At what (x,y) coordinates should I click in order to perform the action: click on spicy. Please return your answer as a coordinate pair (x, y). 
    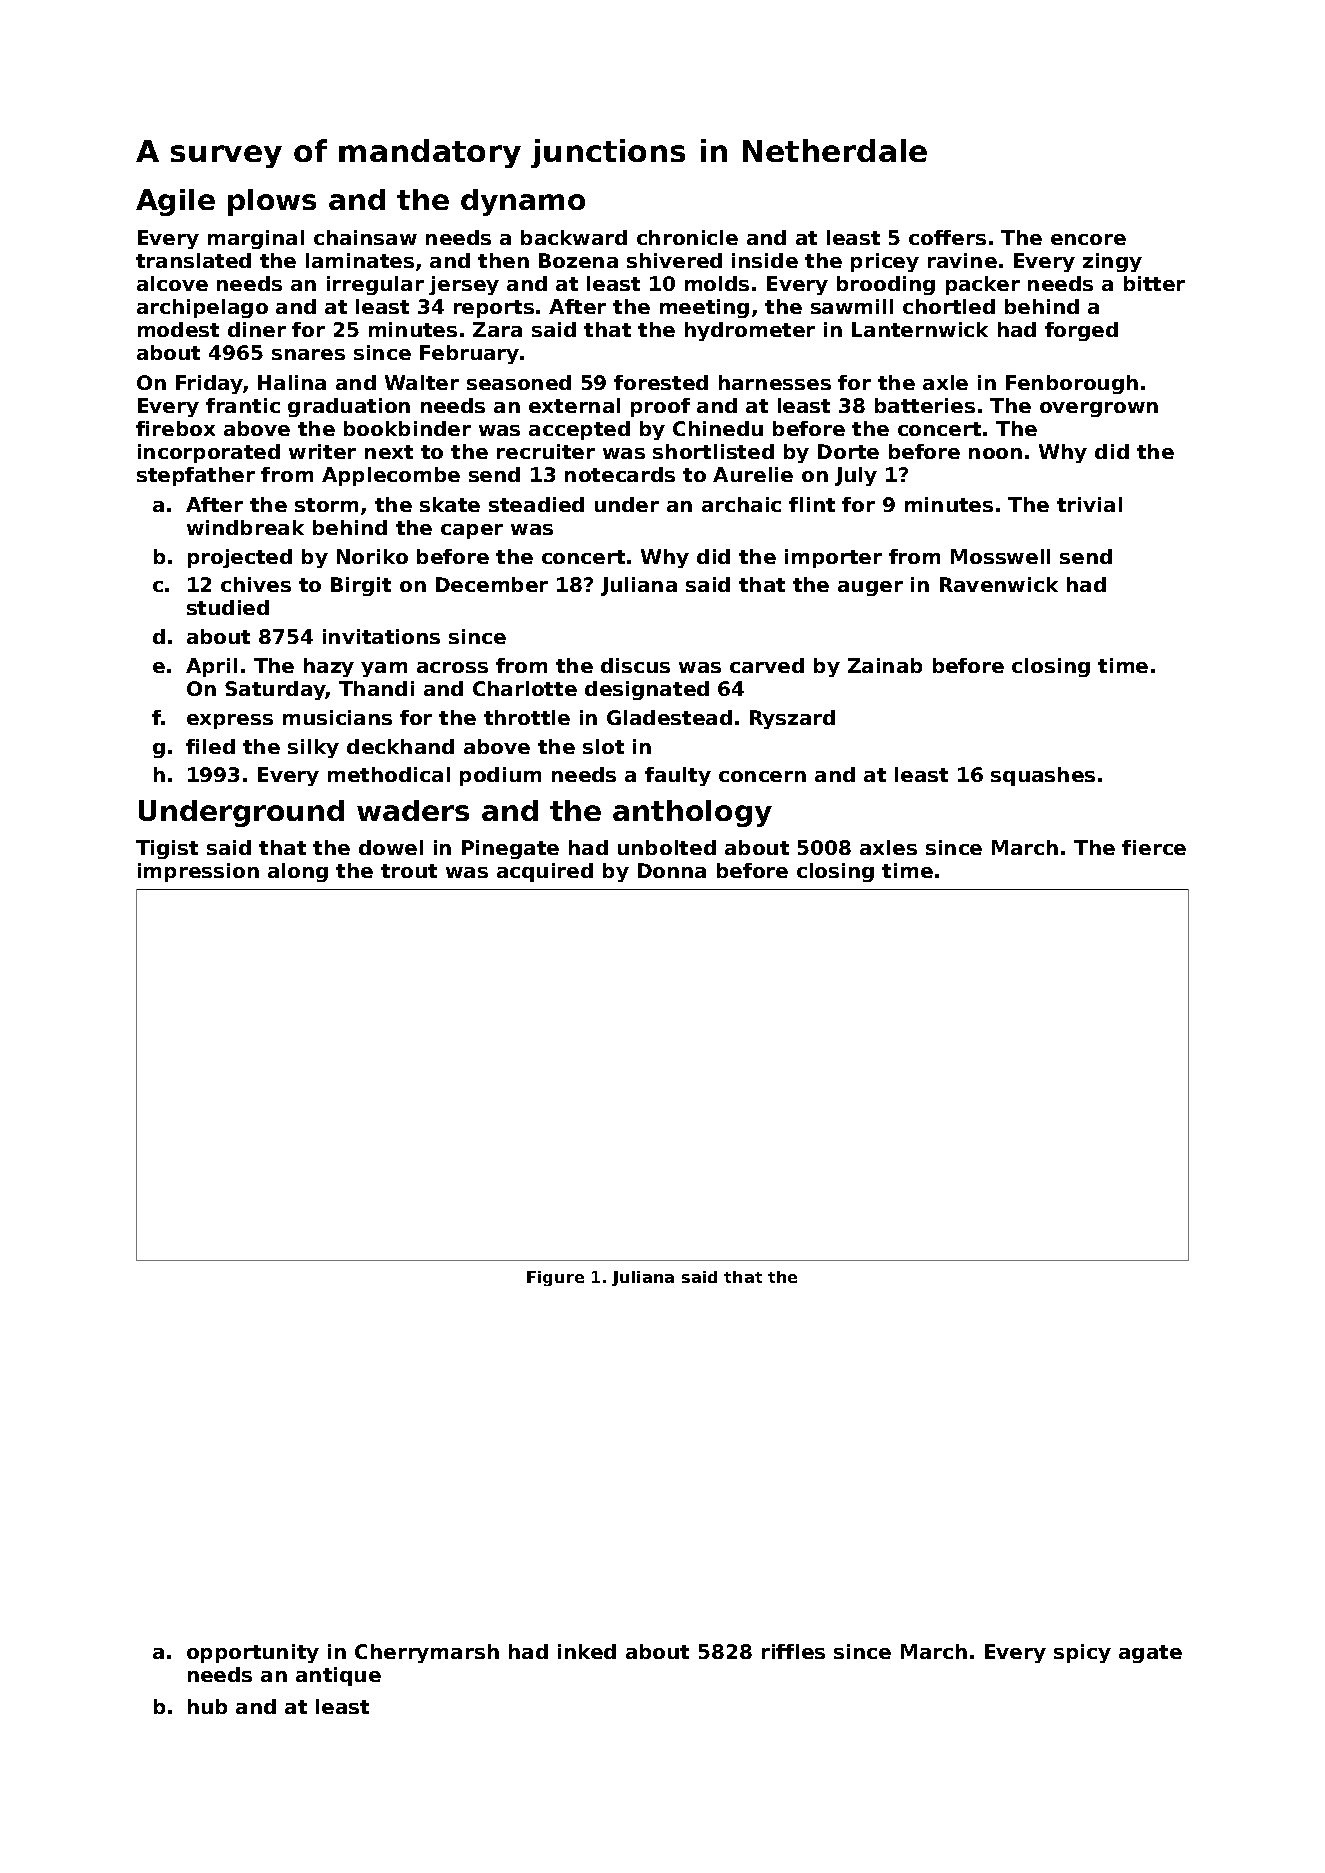
    Looking at the image, I should click on (1082, 1653).
